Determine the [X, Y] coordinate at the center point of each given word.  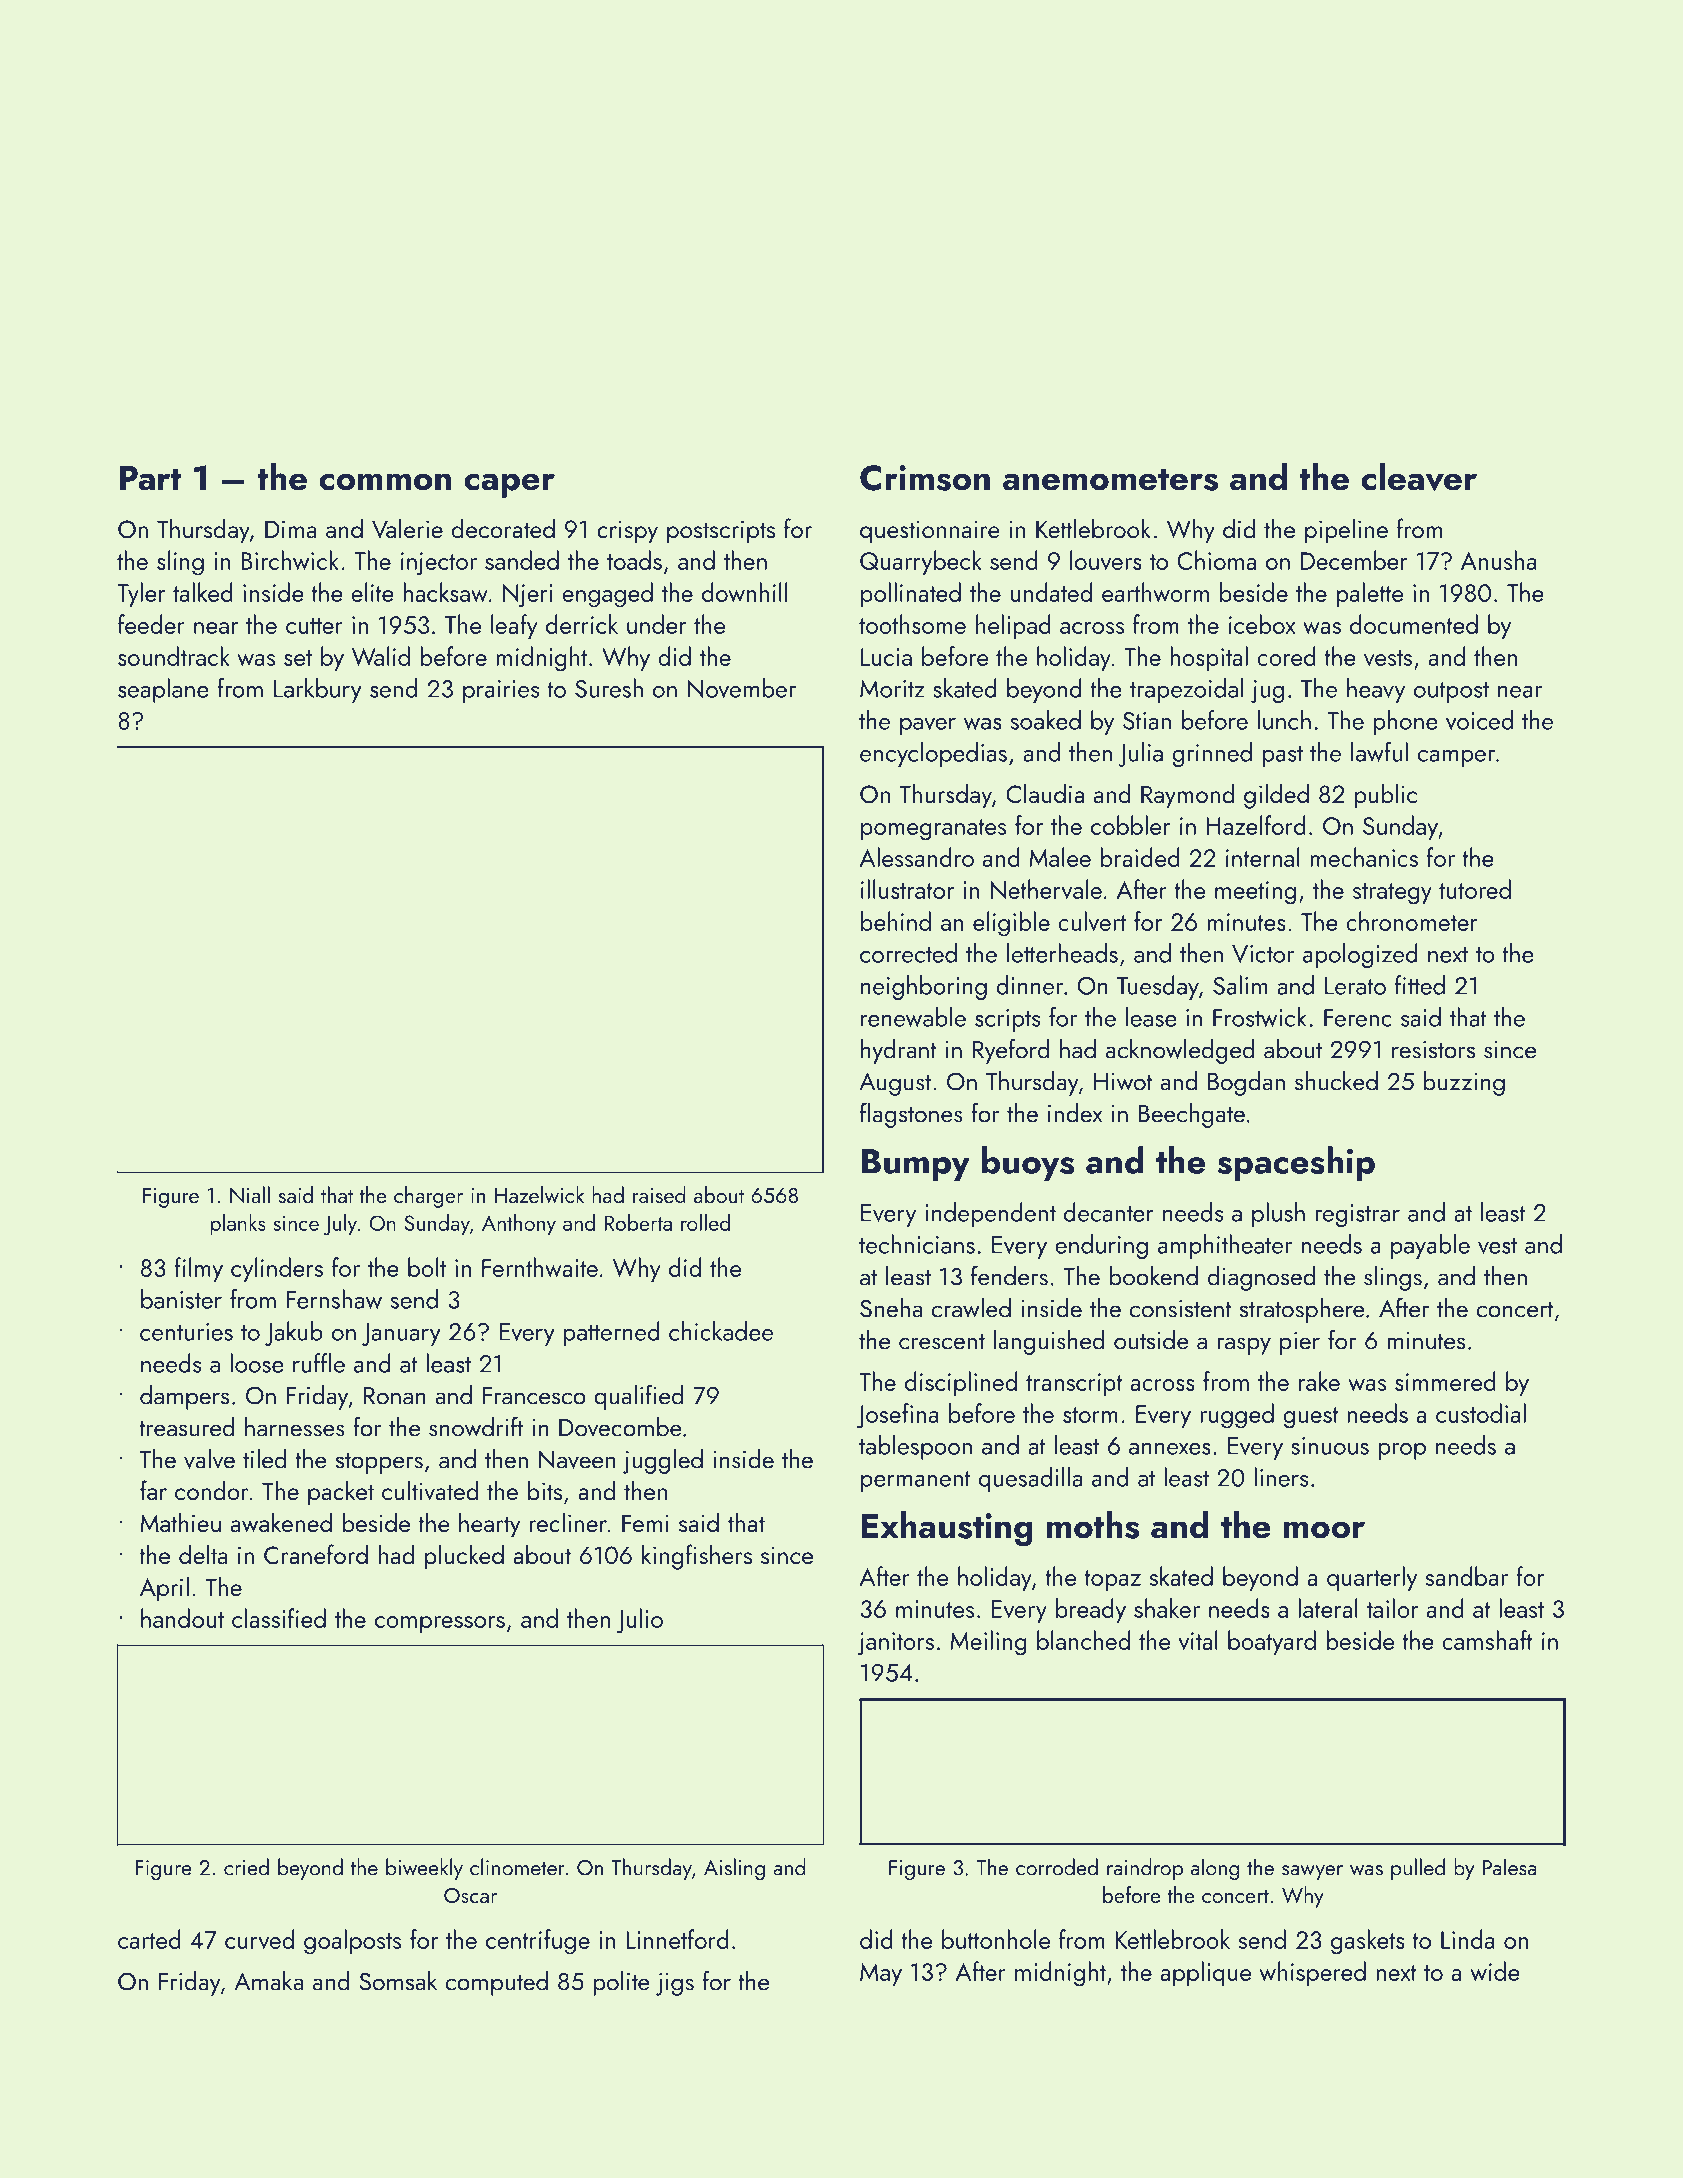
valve [209, 1459]
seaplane [163, 690]
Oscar [470, 1895]
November [742, 688]
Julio [639, 1620]
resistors [1433, 1050]
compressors [440, 1624]
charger [428, 1197]
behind [896, 921]
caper [509, 485]
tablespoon [915, 1447]
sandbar [1466, 1576]
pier [1300, 1343]
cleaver [1419, 477]
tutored [1475, 889]
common [385, 482]
